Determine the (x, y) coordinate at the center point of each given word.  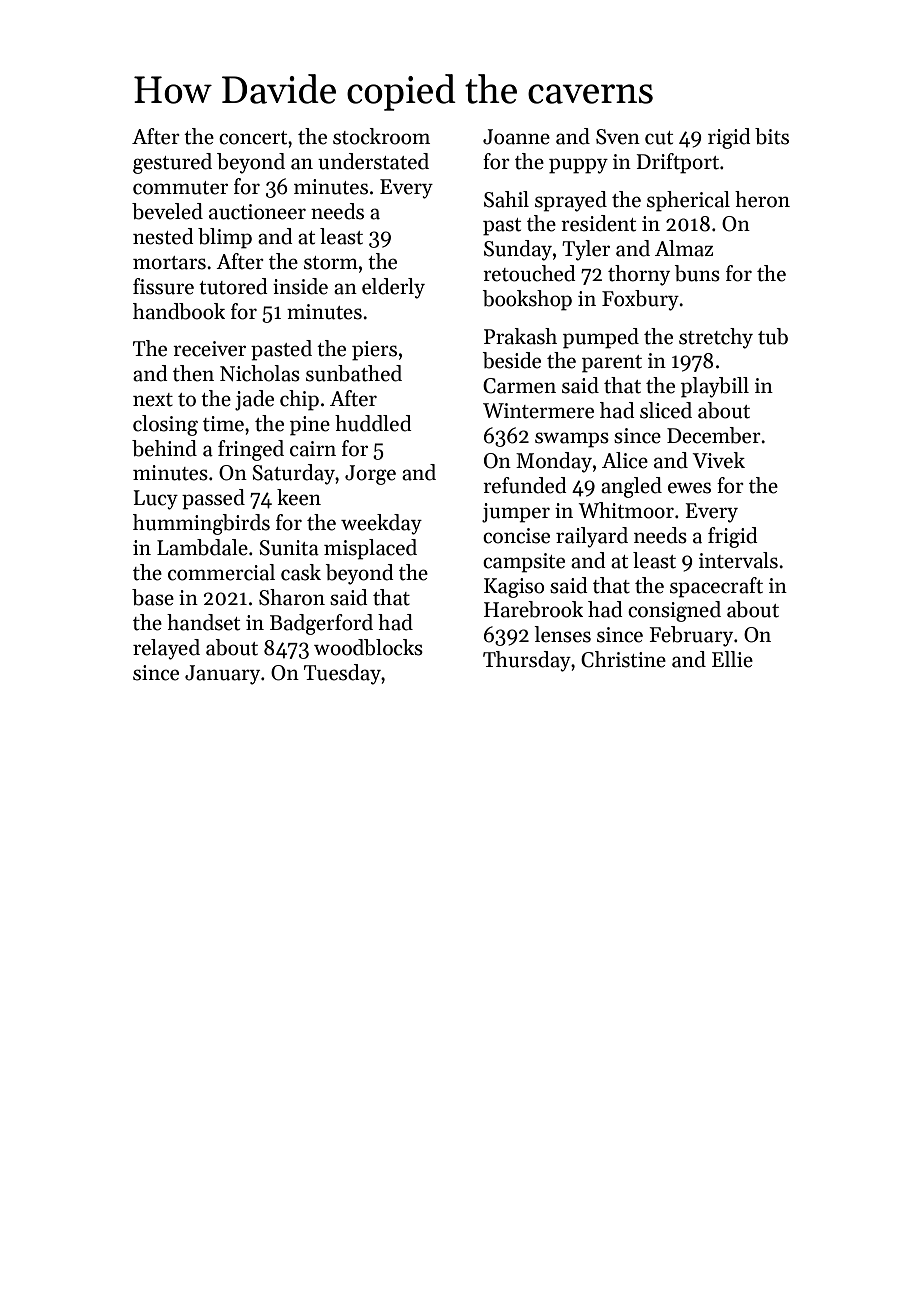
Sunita (289, 548)
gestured (172, 163)
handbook (179, 311)
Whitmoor (626, 510)
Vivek (718, 460)
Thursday (527, 661)
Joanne (516, 137)
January (222, 675)
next (153, 400)
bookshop (527, 300)
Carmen (519, 386)
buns (697, 273)
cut (659, 138)
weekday (381, 524)
